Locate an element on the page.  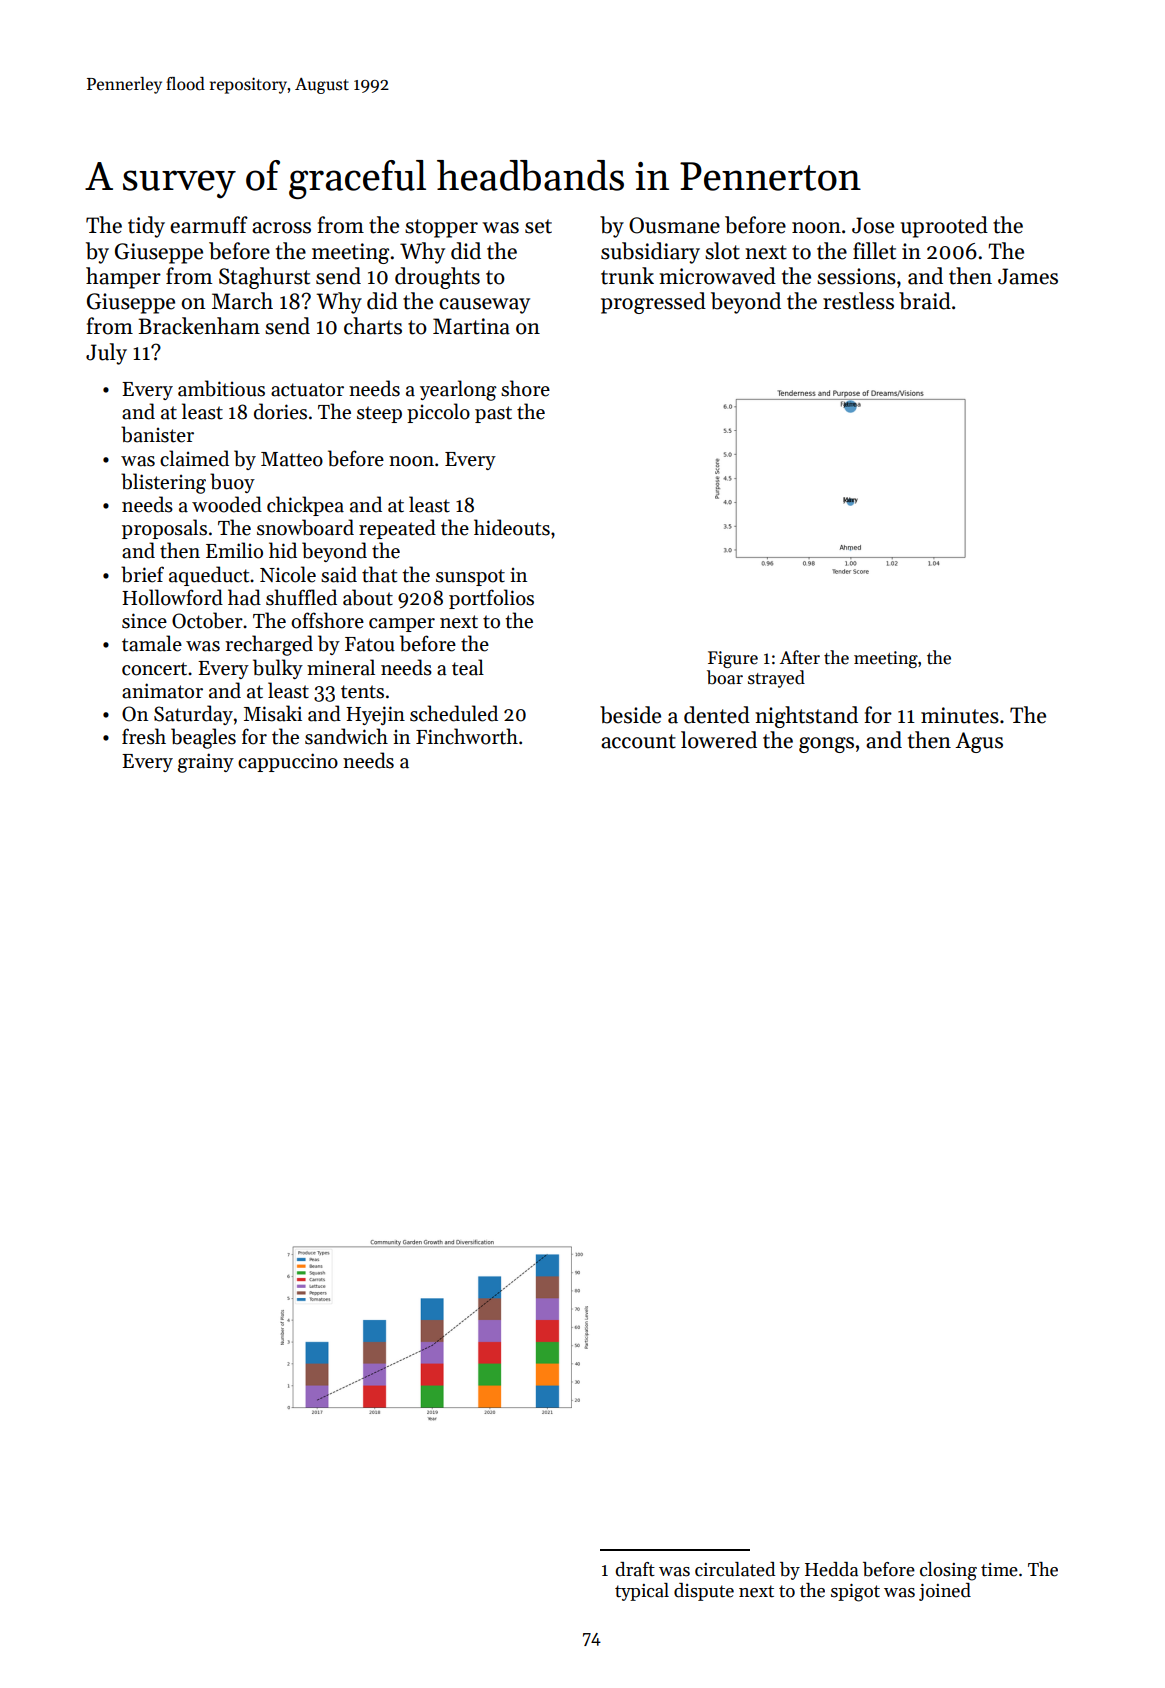
joined is located at coordinates (945, 1592).
